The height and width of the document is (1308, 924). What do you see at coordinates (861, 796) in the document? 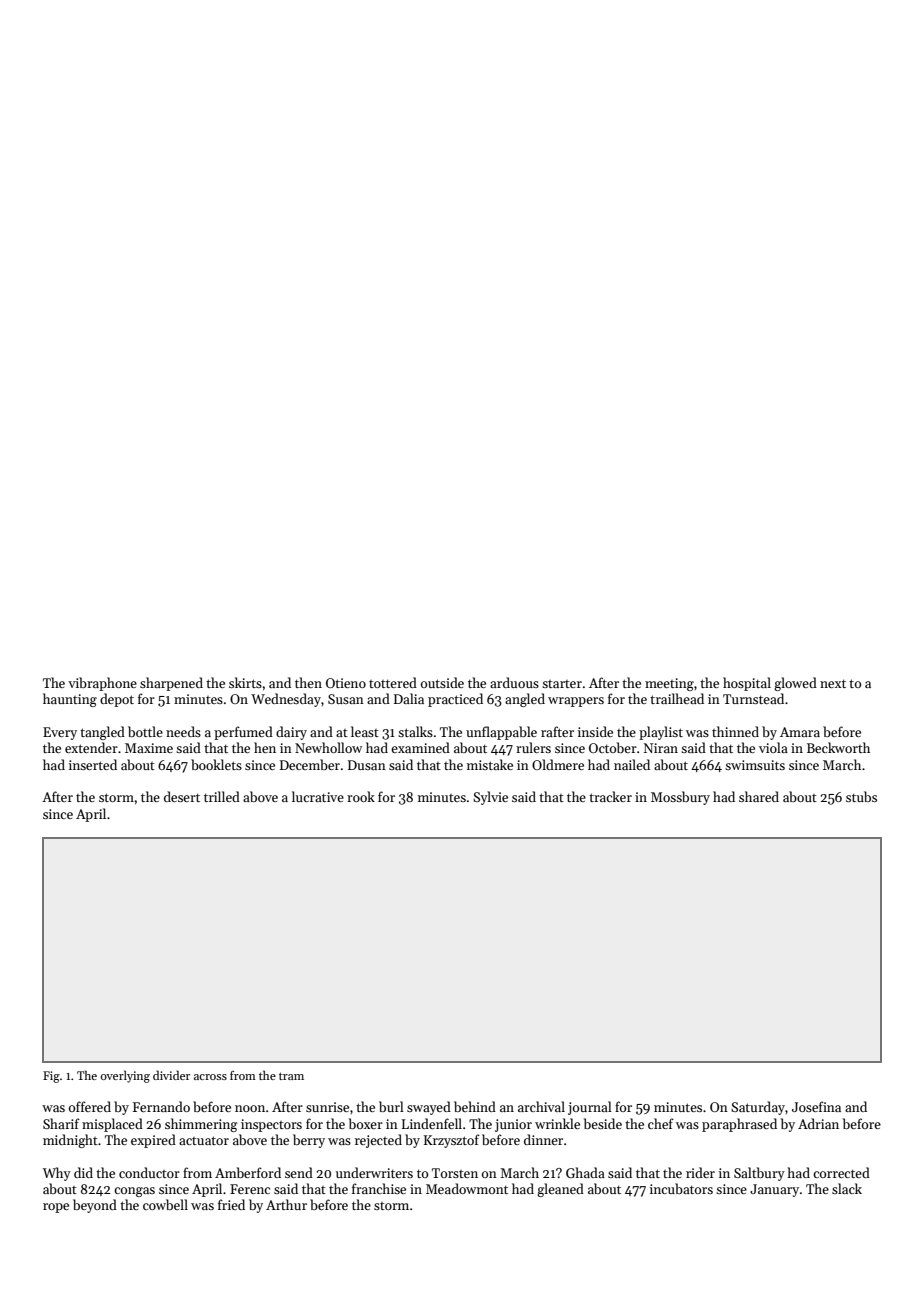
I see `stubs` at bounding box center [861, 796].
